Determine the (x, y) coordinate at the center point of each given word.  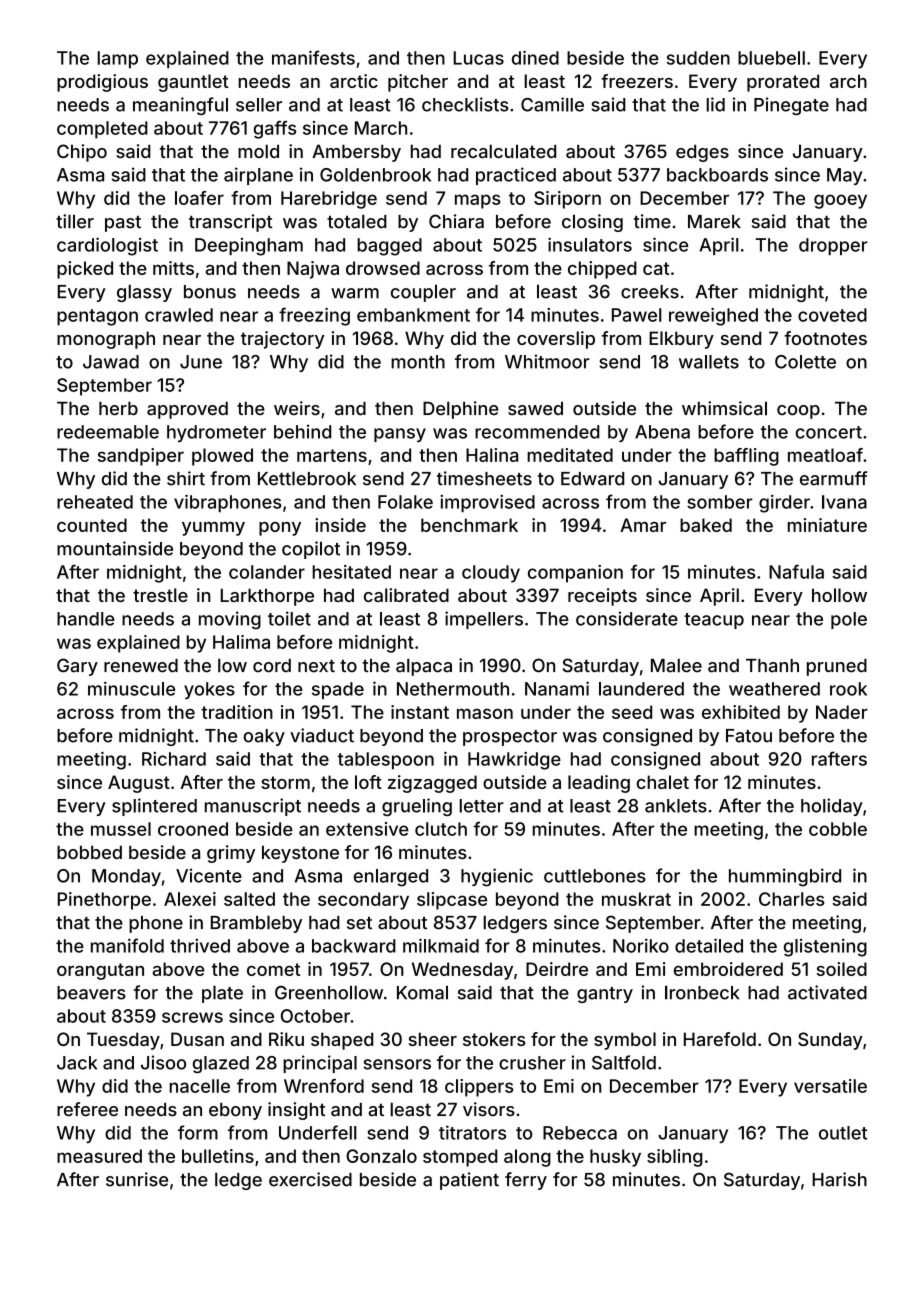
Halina (492, 455)
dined (535, 58)
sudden (698, 58)
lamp (117, 60)
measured (99, 1156)
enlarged (391, 878)
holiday (832, 807)
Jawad (111, 362)
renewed (141, 666)
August (139, 784)
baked (706, 525)
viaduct (322, 735)
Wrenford (324, 1086)
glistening (825, 948)
